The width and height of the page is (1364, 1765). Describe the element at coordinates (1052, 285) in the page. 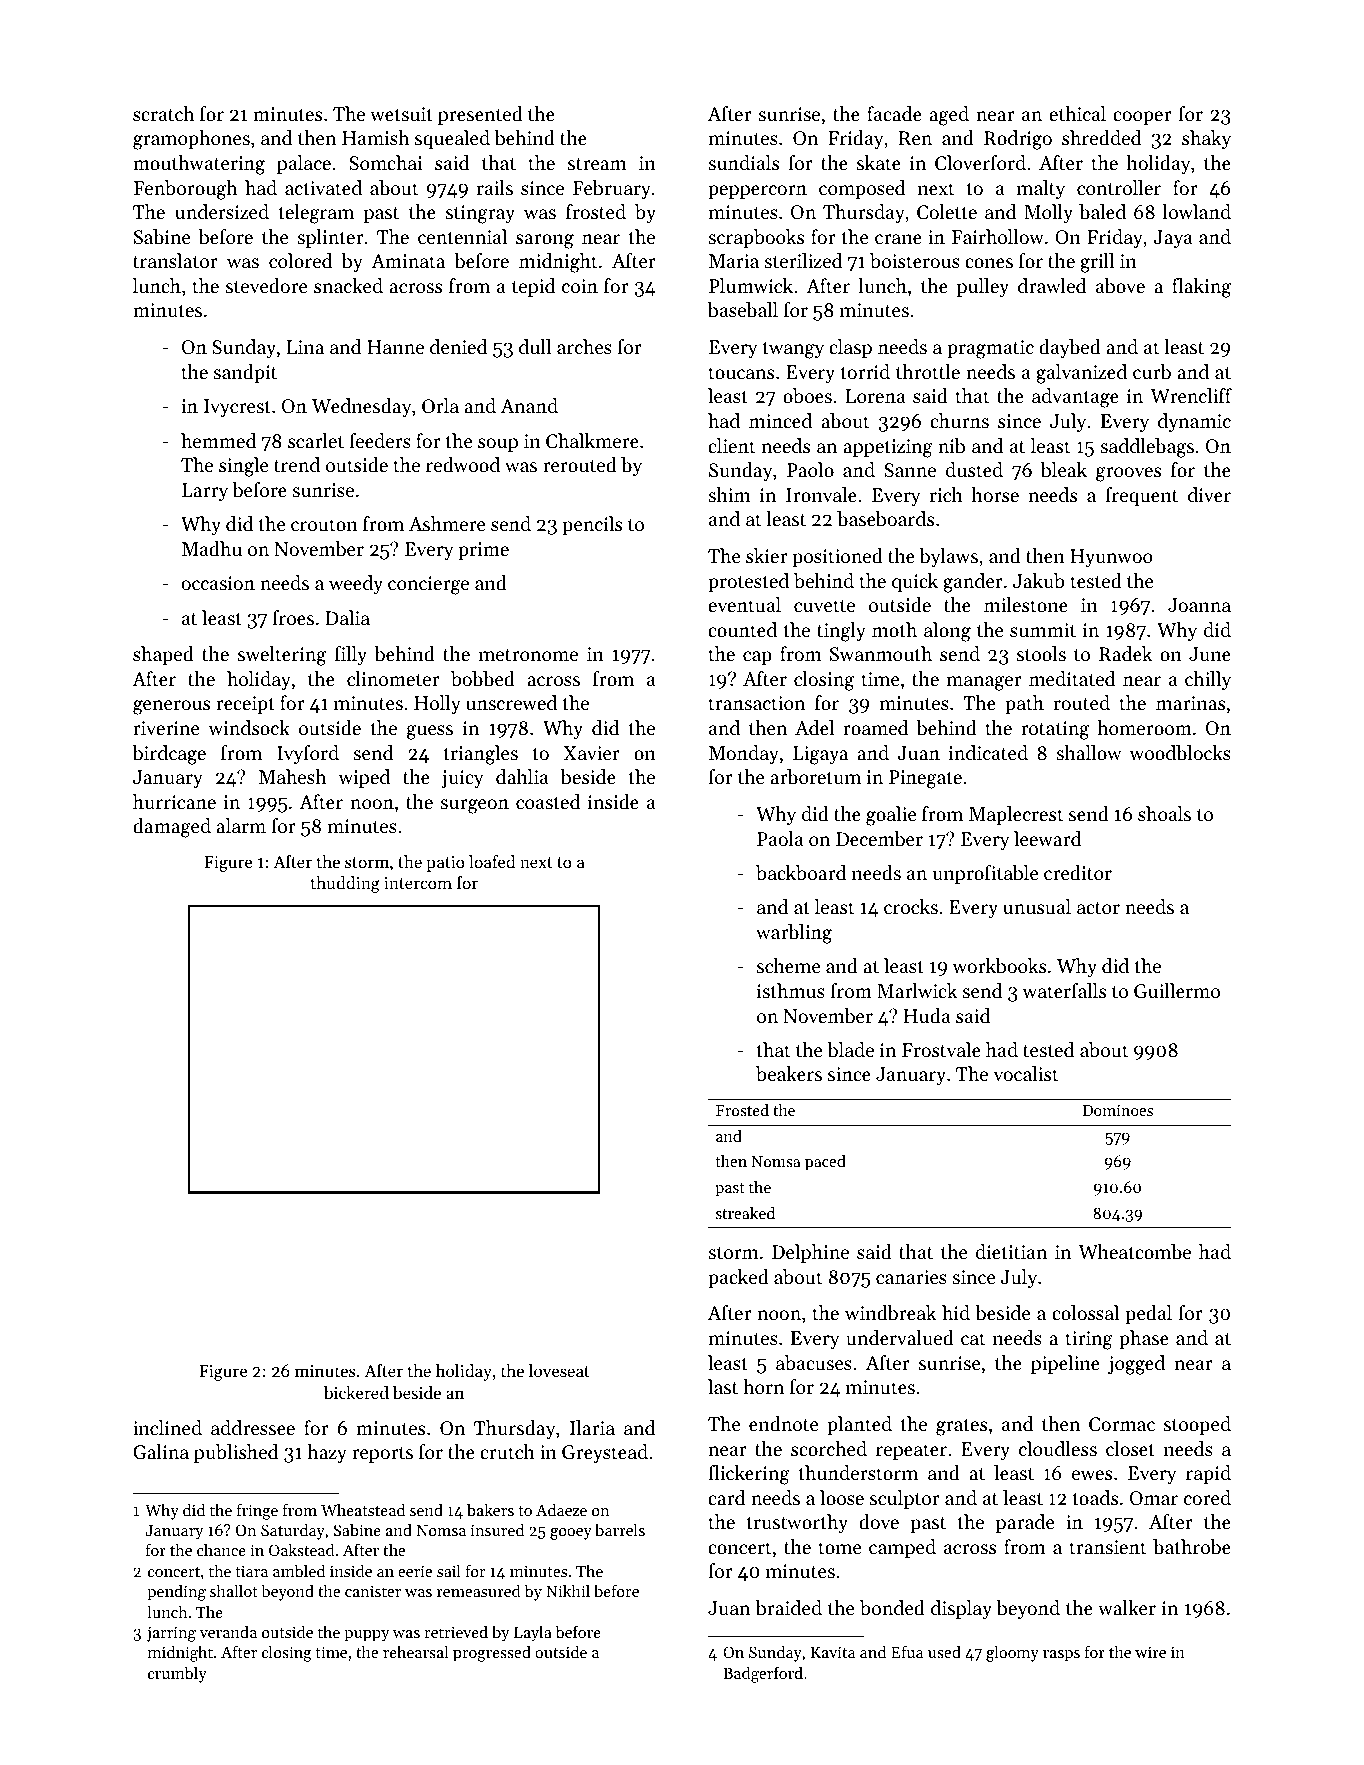

I see `drawled` at that location.
